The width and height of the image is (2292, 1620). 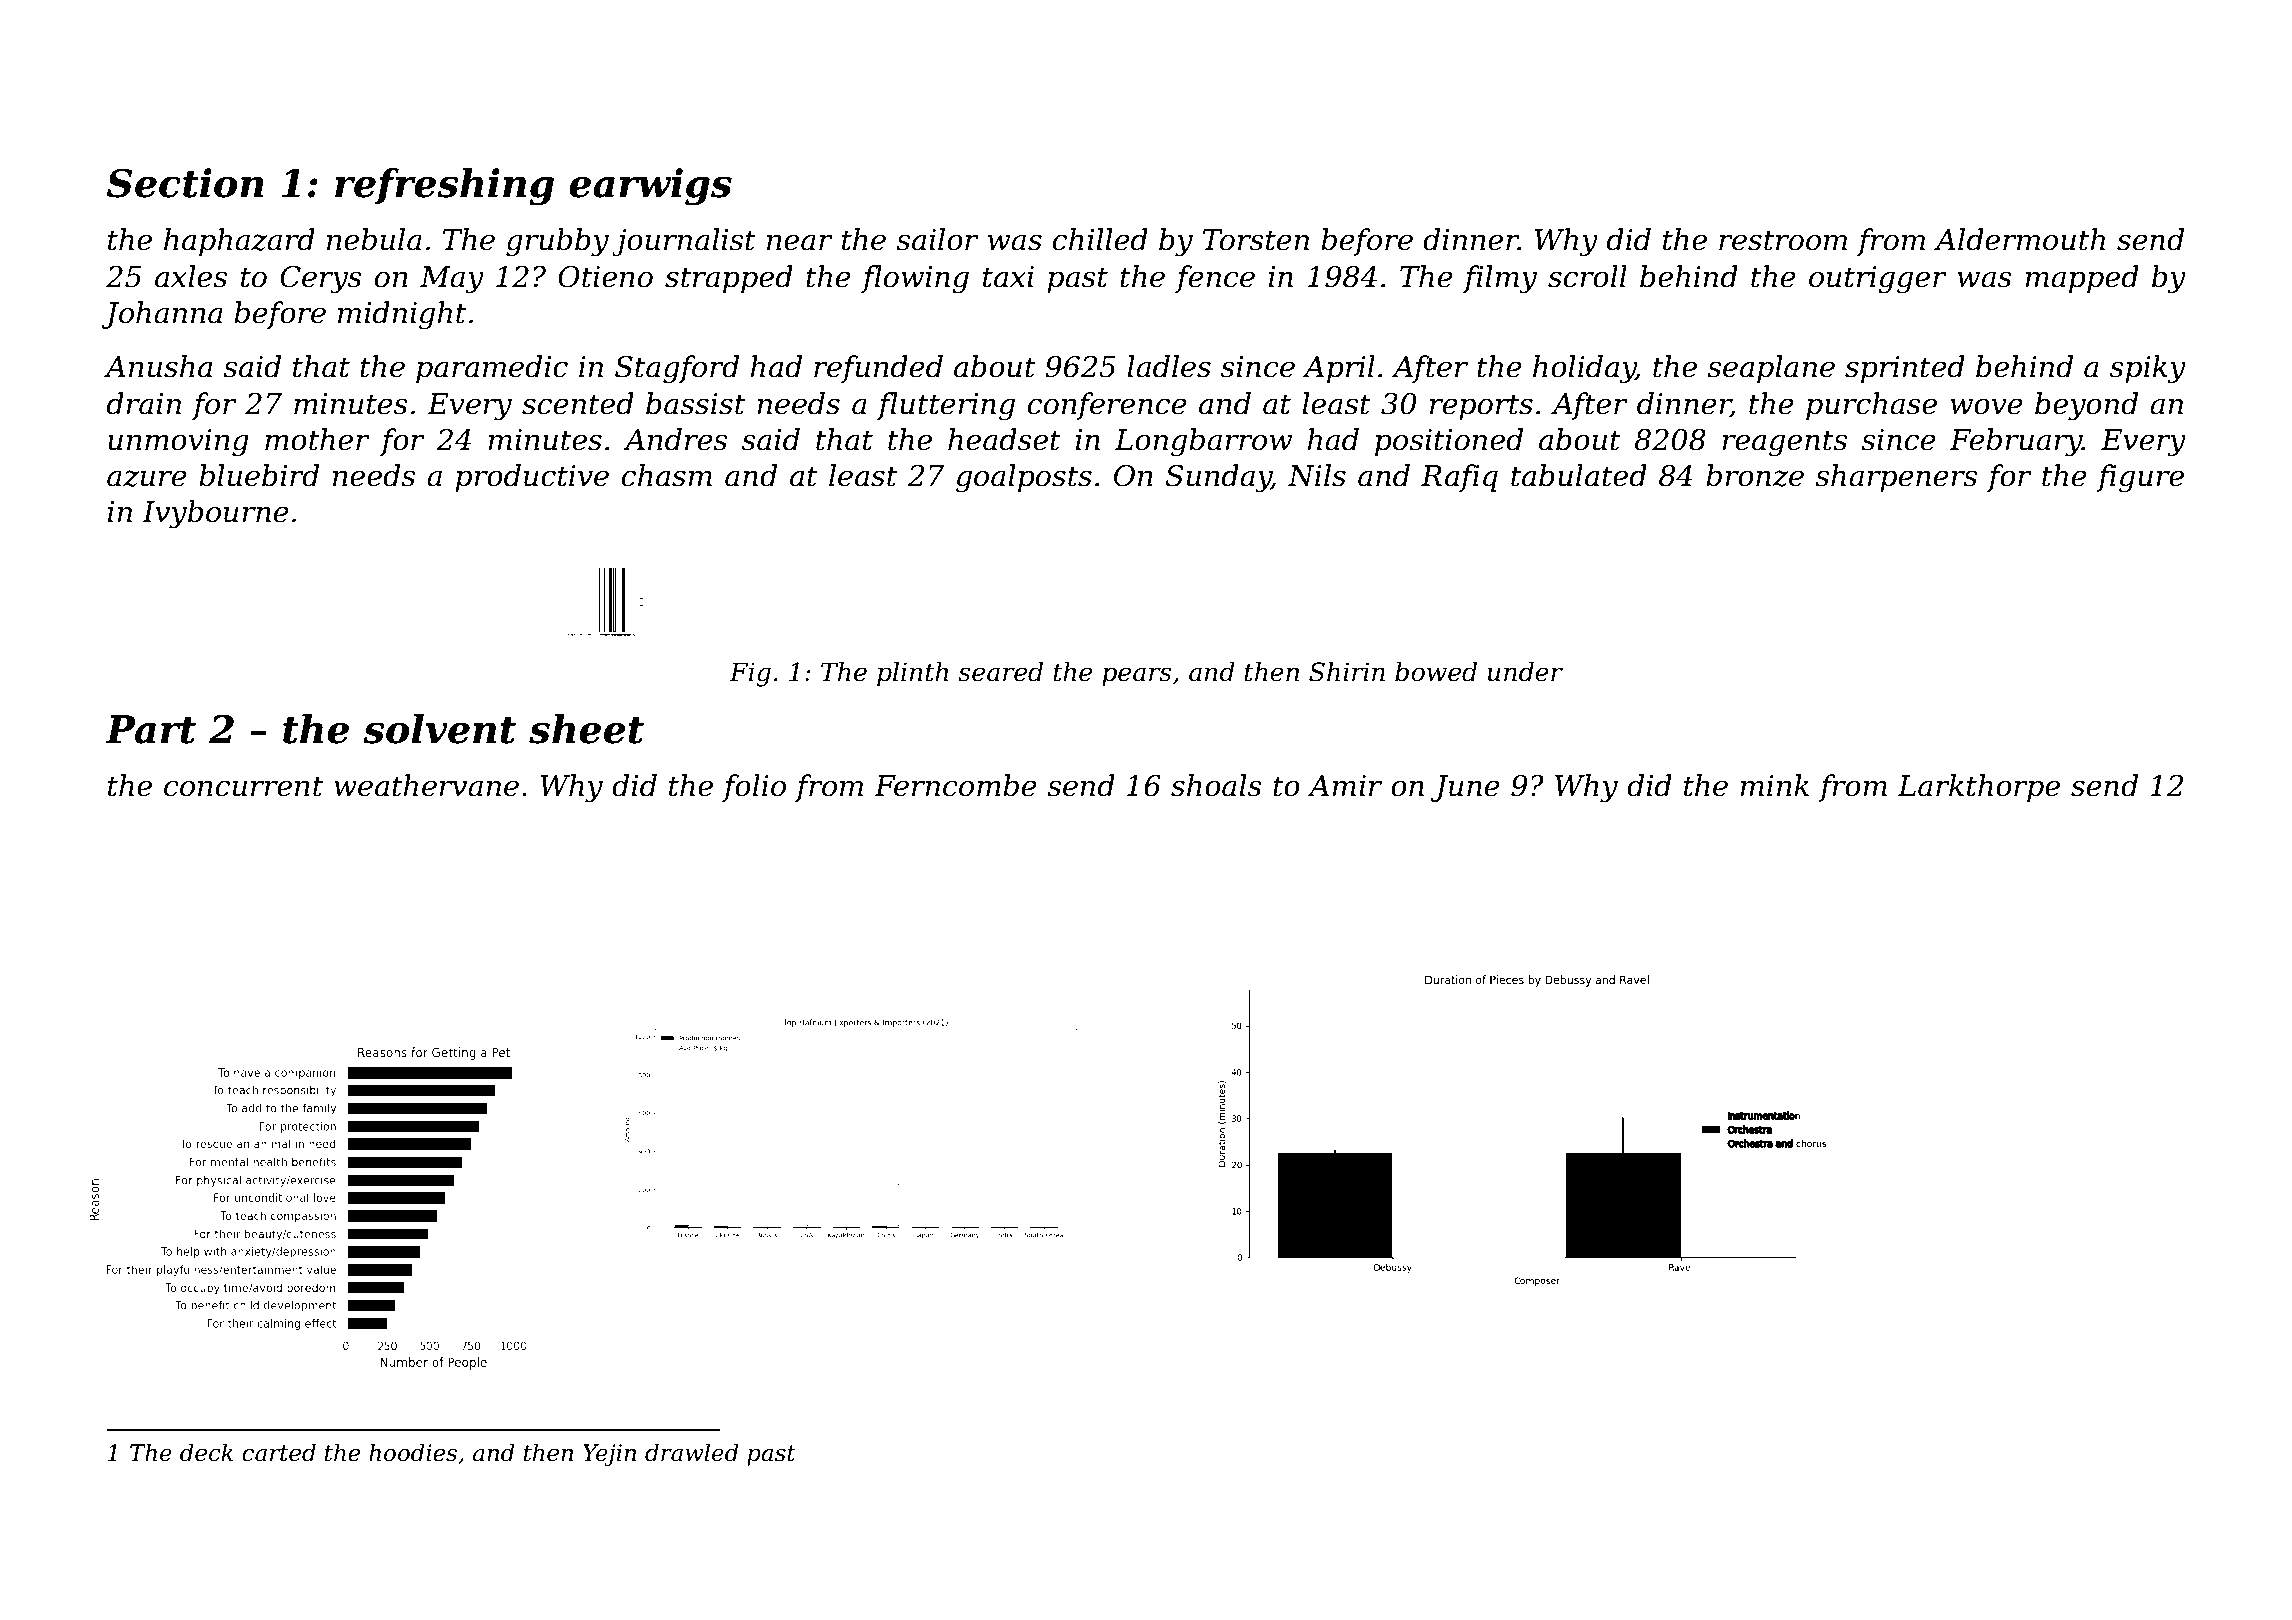 What do you see at coordinates (692, 1452) in the image?
I see `drawled` at bounding box center [692, 1452].
